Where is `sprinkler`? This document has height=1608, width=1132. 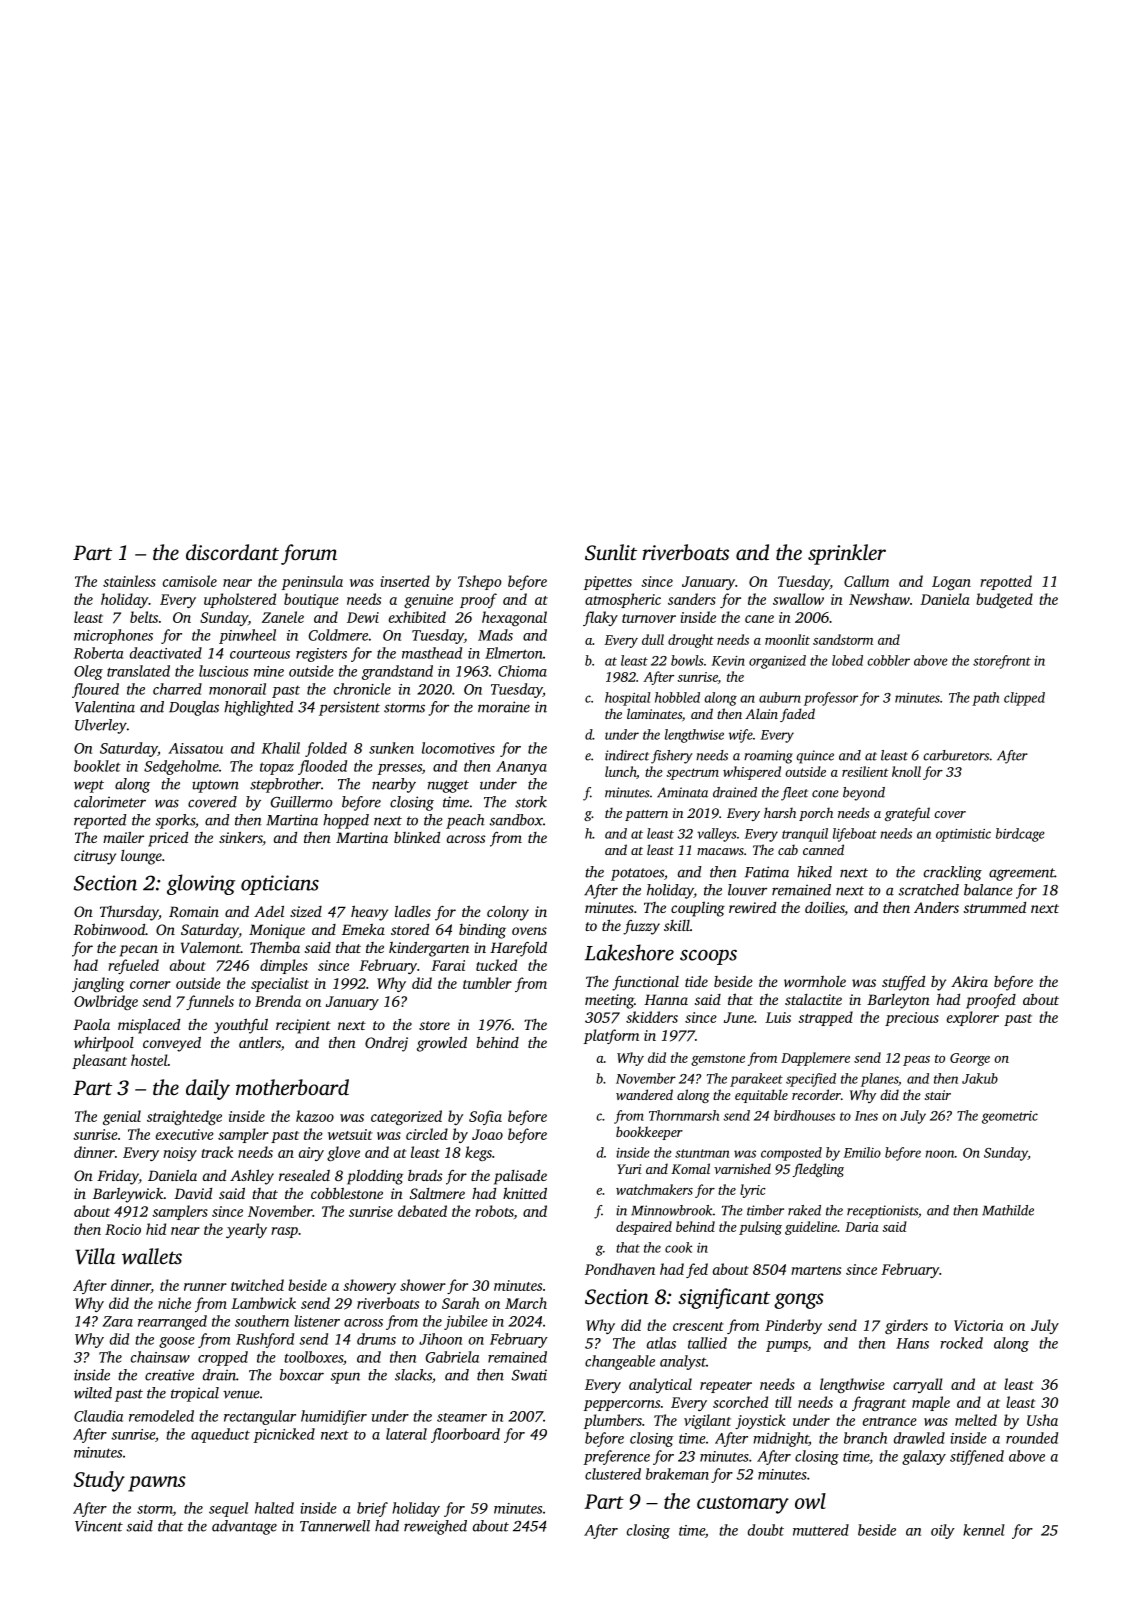
sprinkler is located at coordinates (847, 554).
